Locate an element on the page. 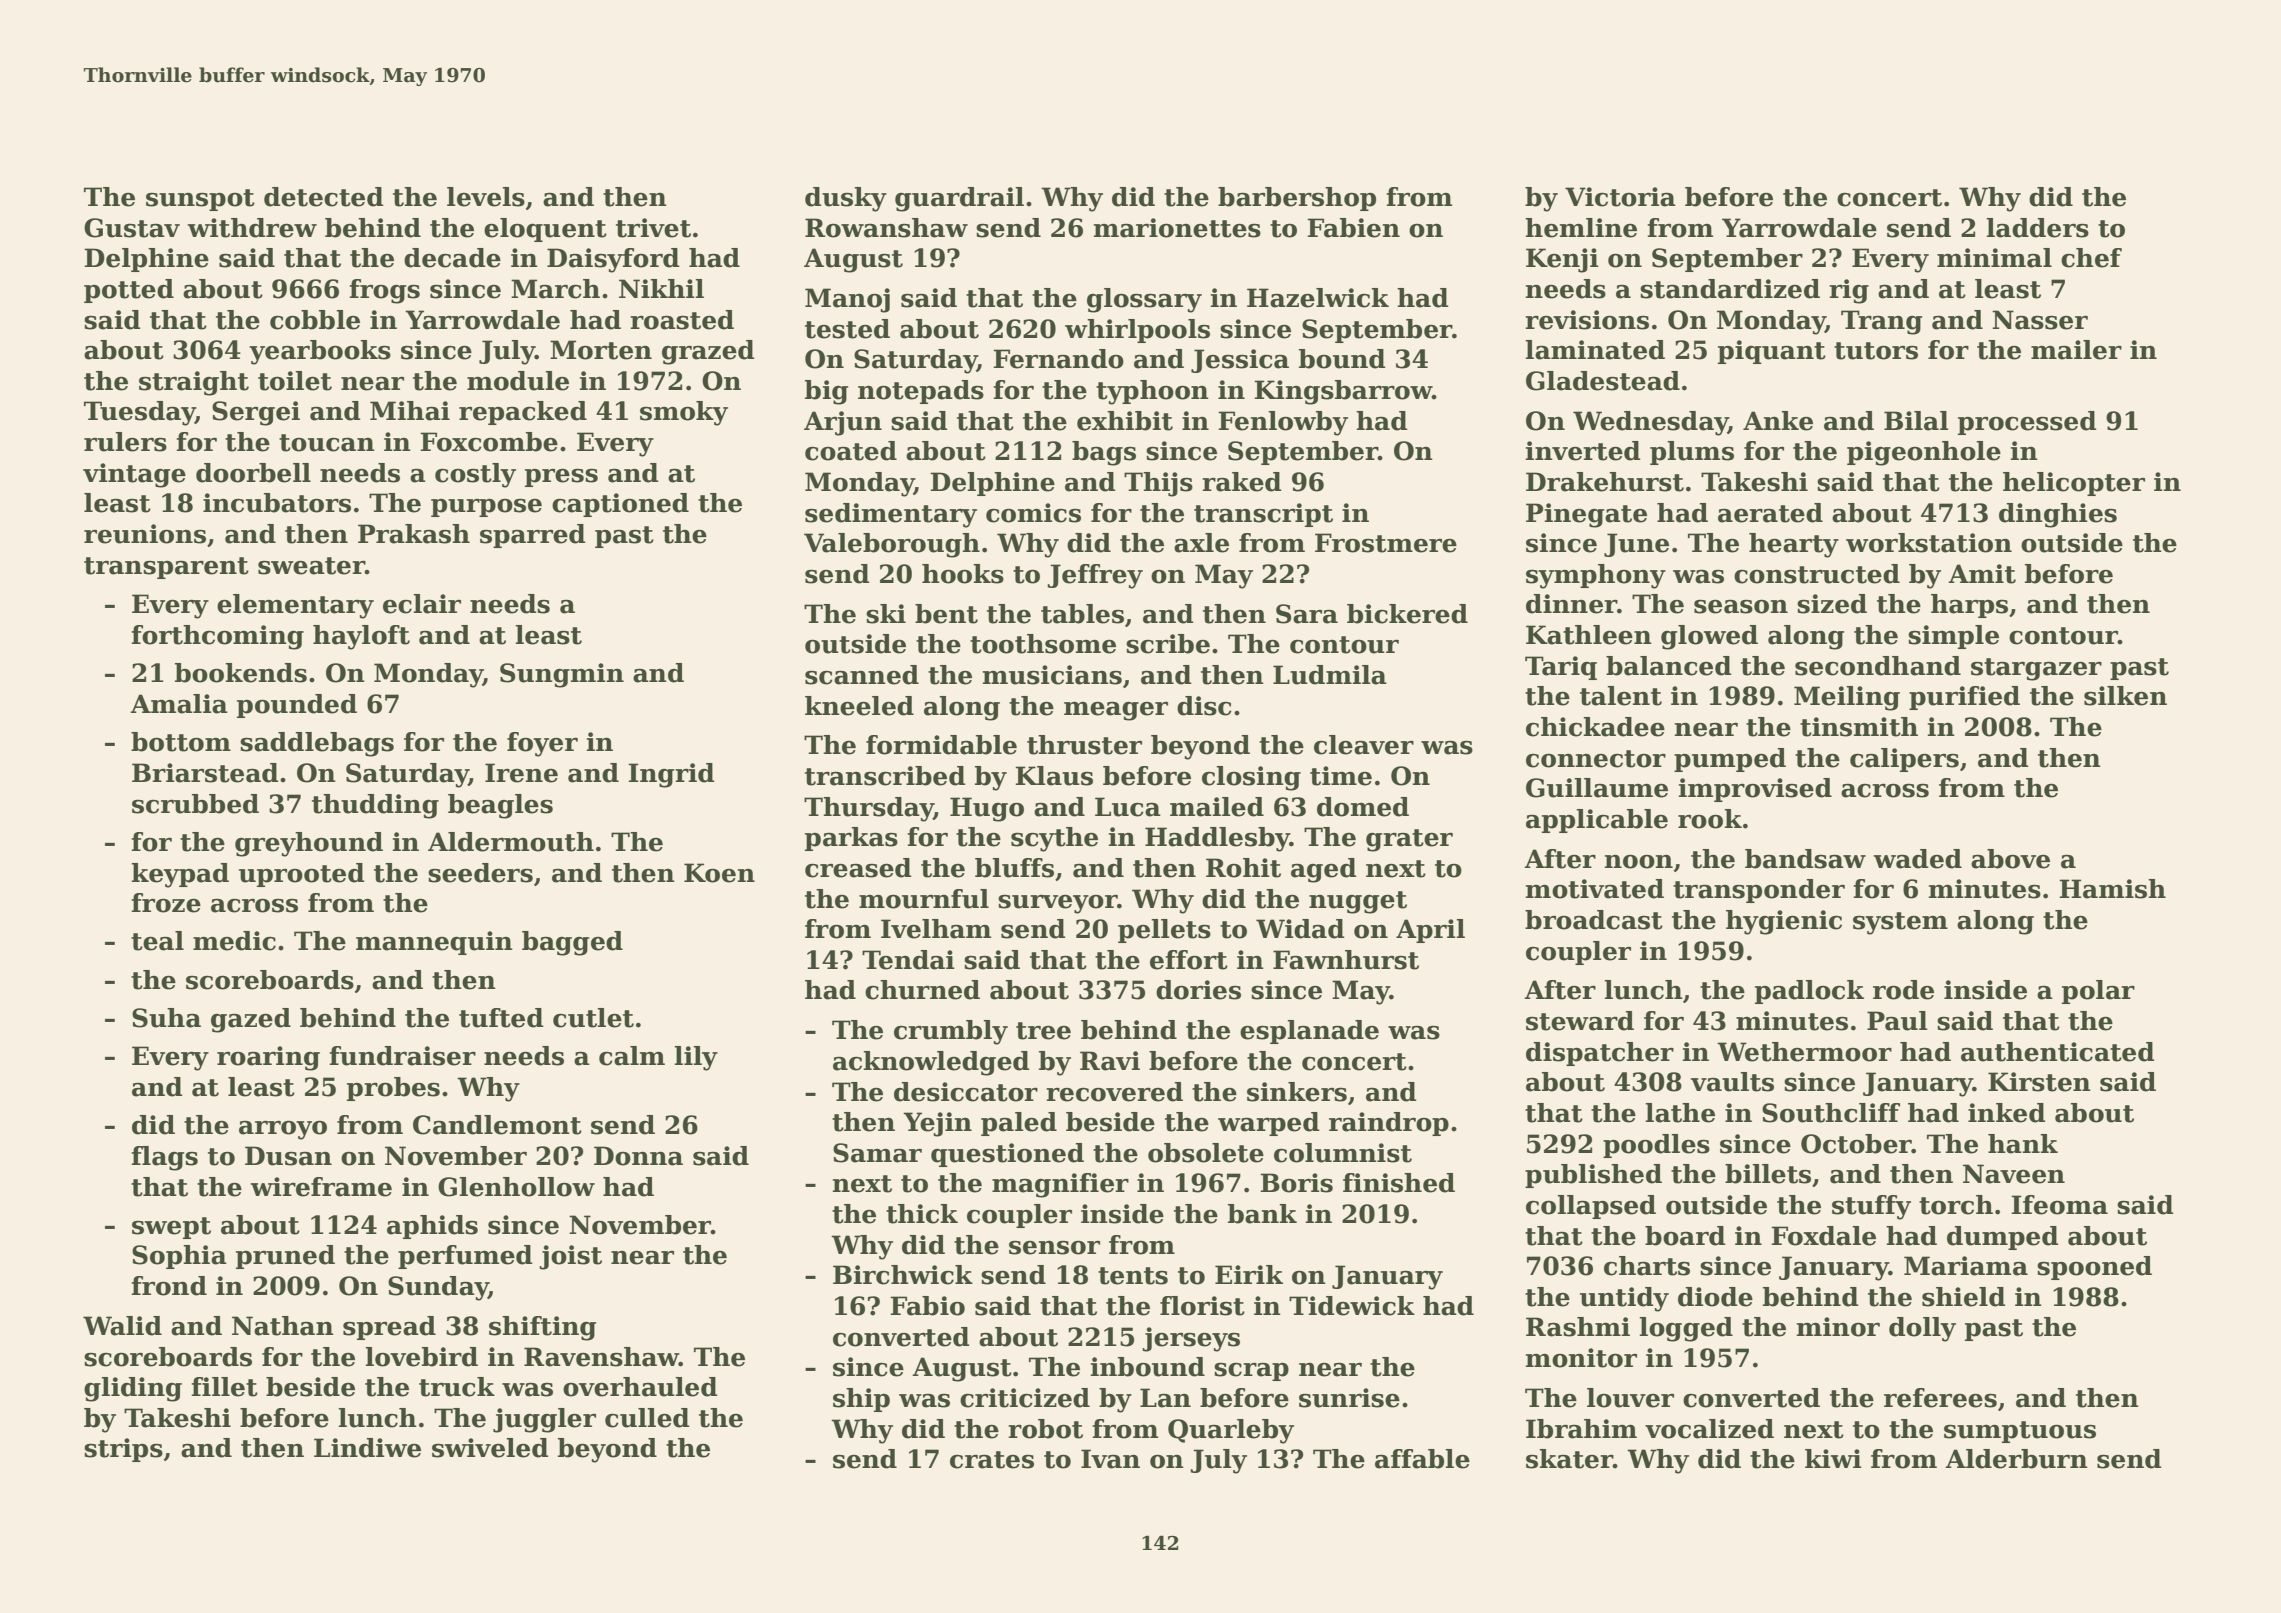  October is located at coordinates (1856, 1144).
